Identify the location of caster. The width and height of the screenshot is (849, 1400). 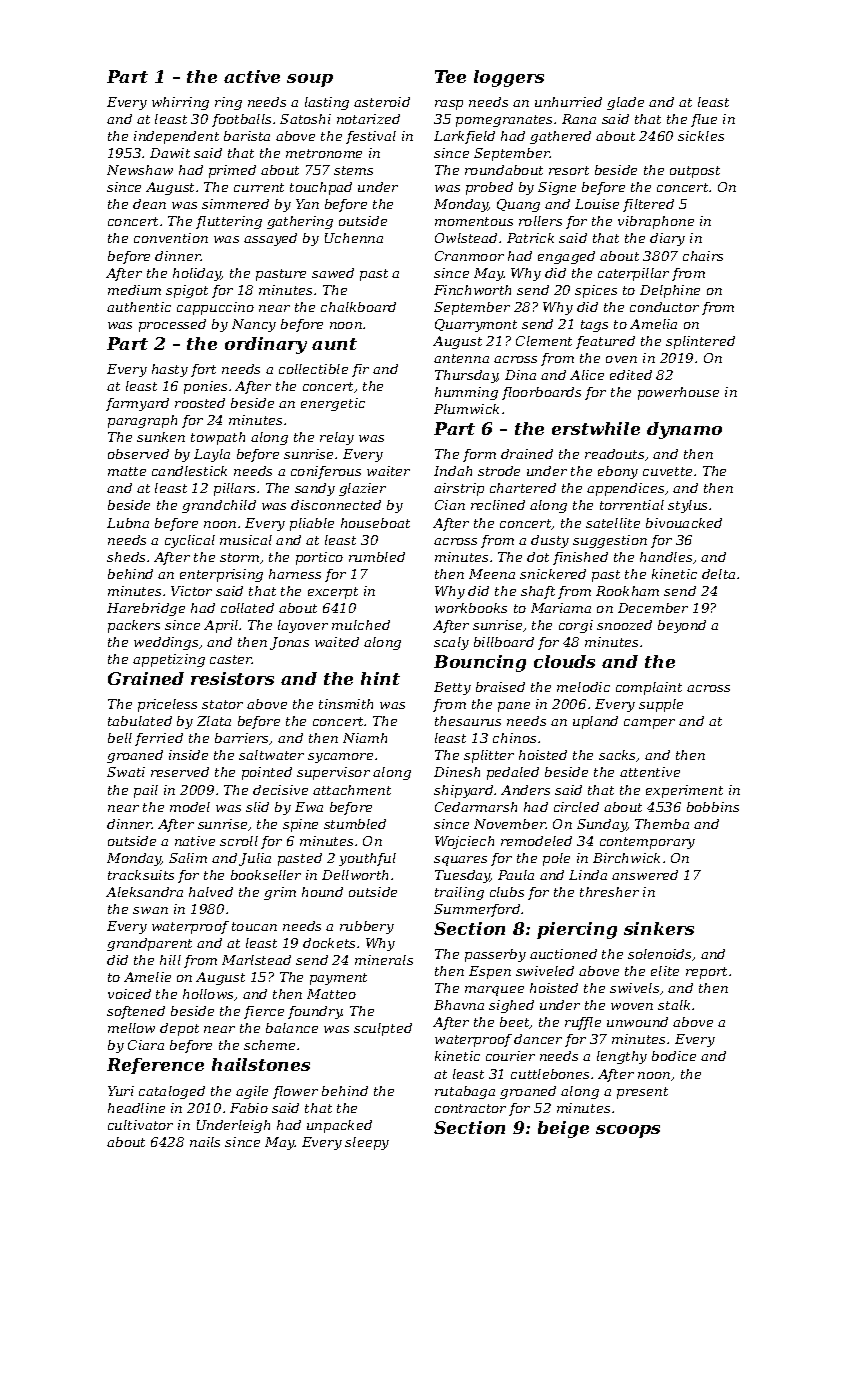
(231, 659).
